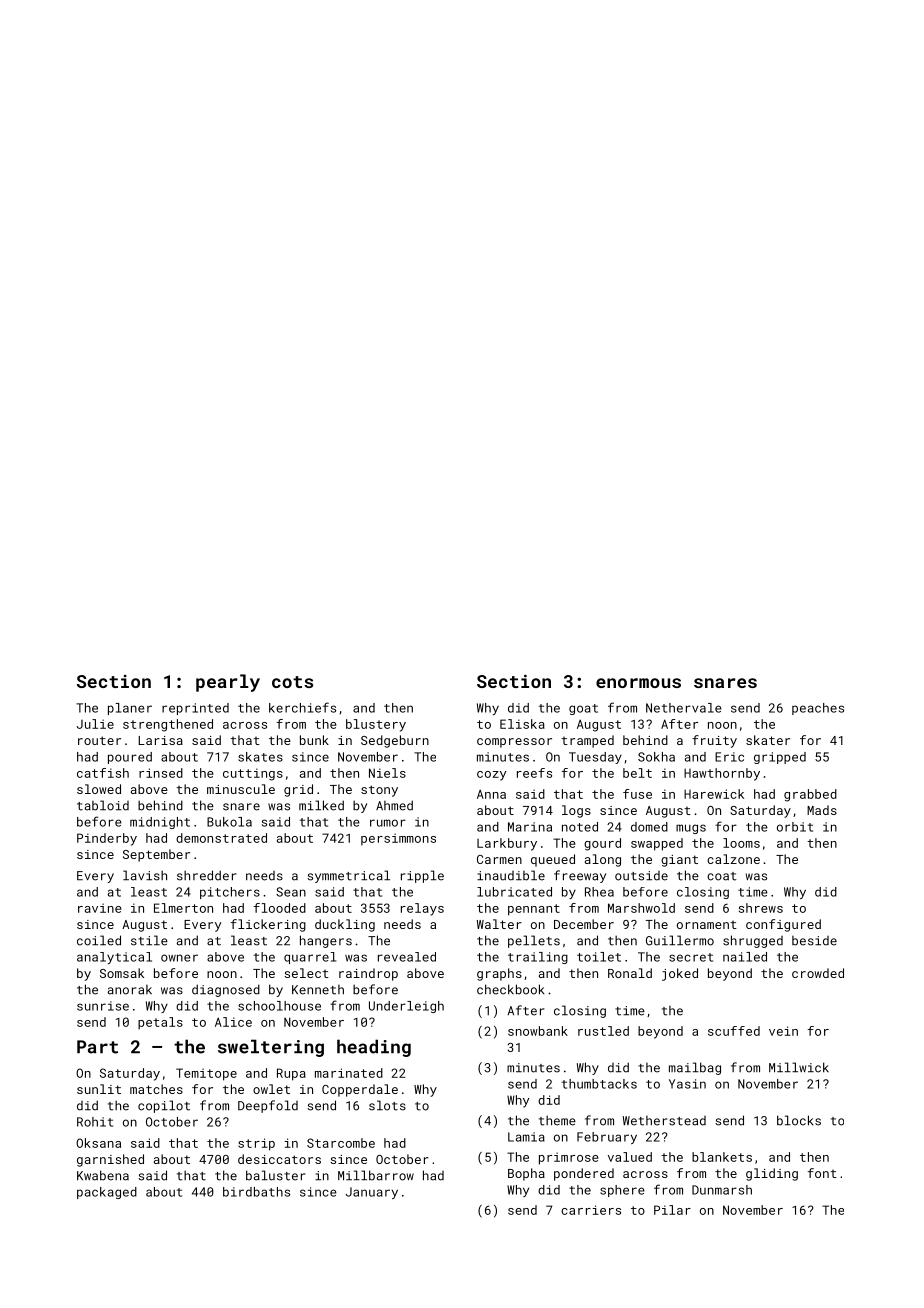 The width and height of the document is (924, 1308). Describe the element at coordinates (95, 724) in the document. I see `Julie` at that location.
